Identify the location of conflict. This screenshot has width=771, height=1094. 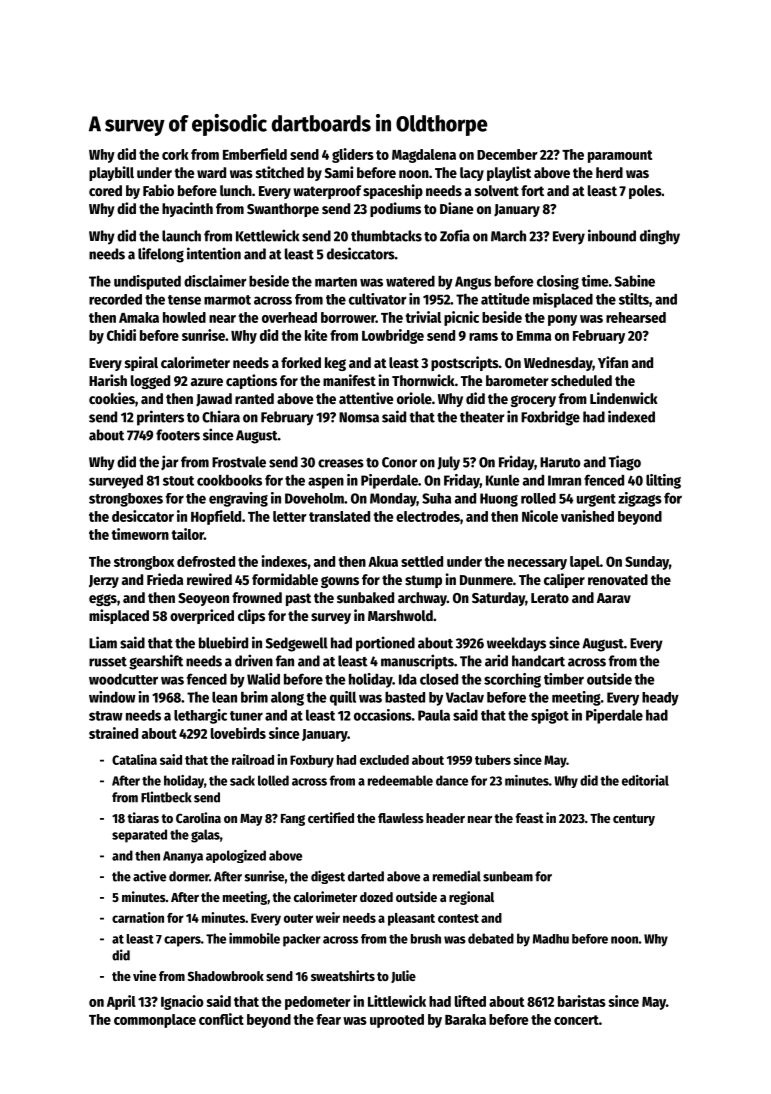
(221, 1019).
